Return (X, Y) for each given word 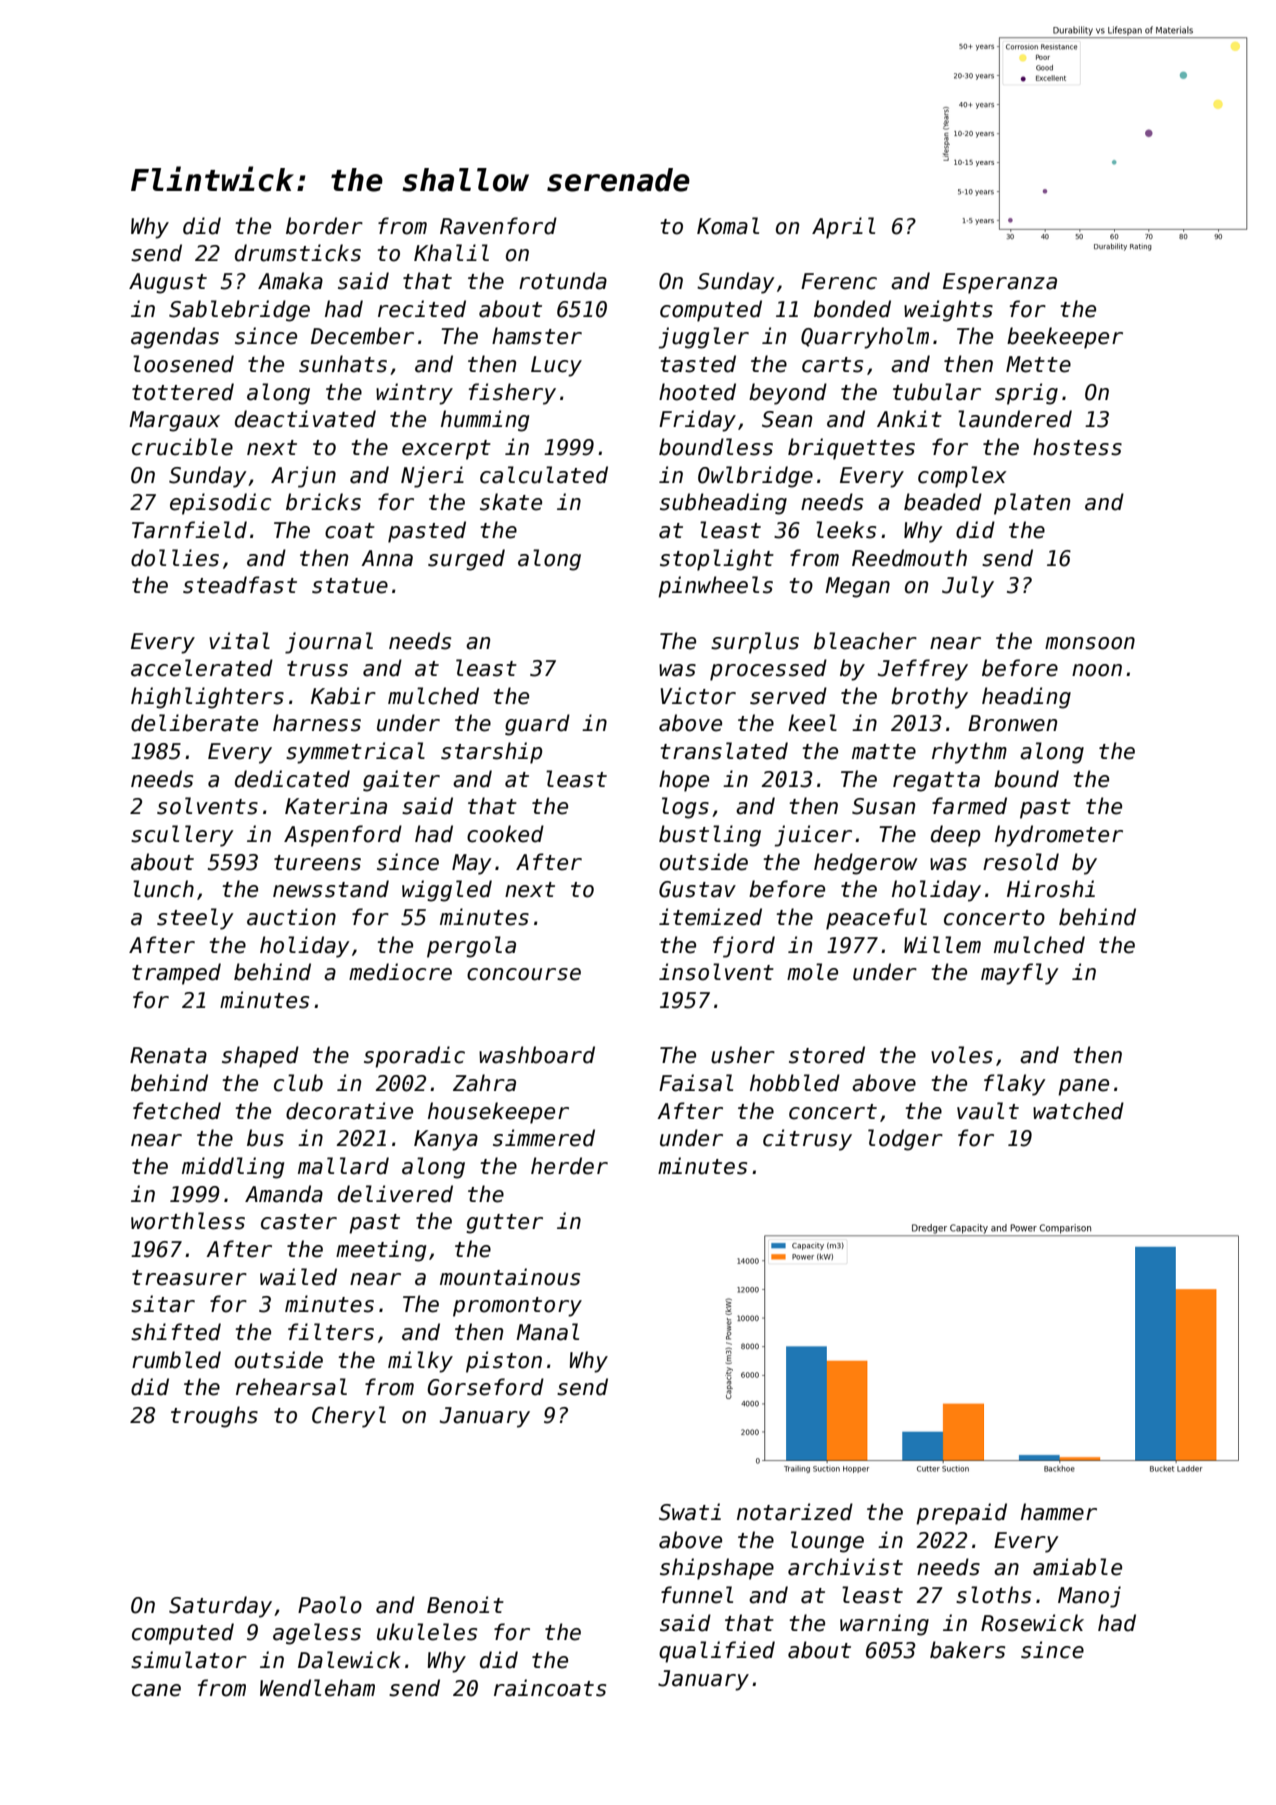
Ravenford (498, 226)
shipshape (717, 1569)
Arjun (303, 477)
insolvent (716, 972)
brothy (929, 698)
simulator (189, 1660)
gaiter (401, 781)
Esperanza (1000, 283)
